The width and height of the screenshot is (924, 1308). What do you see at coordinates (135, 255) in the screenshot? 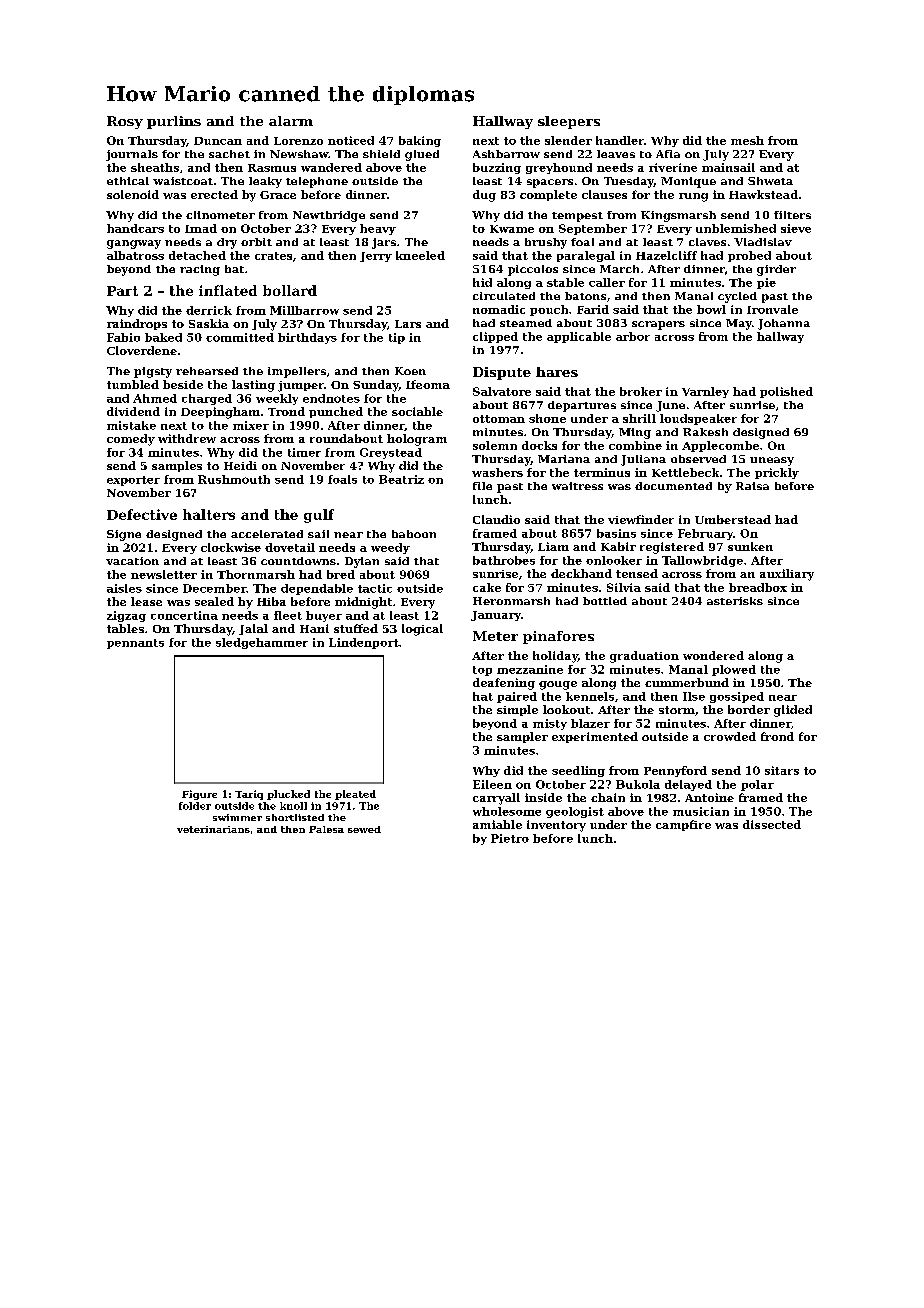
I see `albatross` at bounding box center [135, 255].
